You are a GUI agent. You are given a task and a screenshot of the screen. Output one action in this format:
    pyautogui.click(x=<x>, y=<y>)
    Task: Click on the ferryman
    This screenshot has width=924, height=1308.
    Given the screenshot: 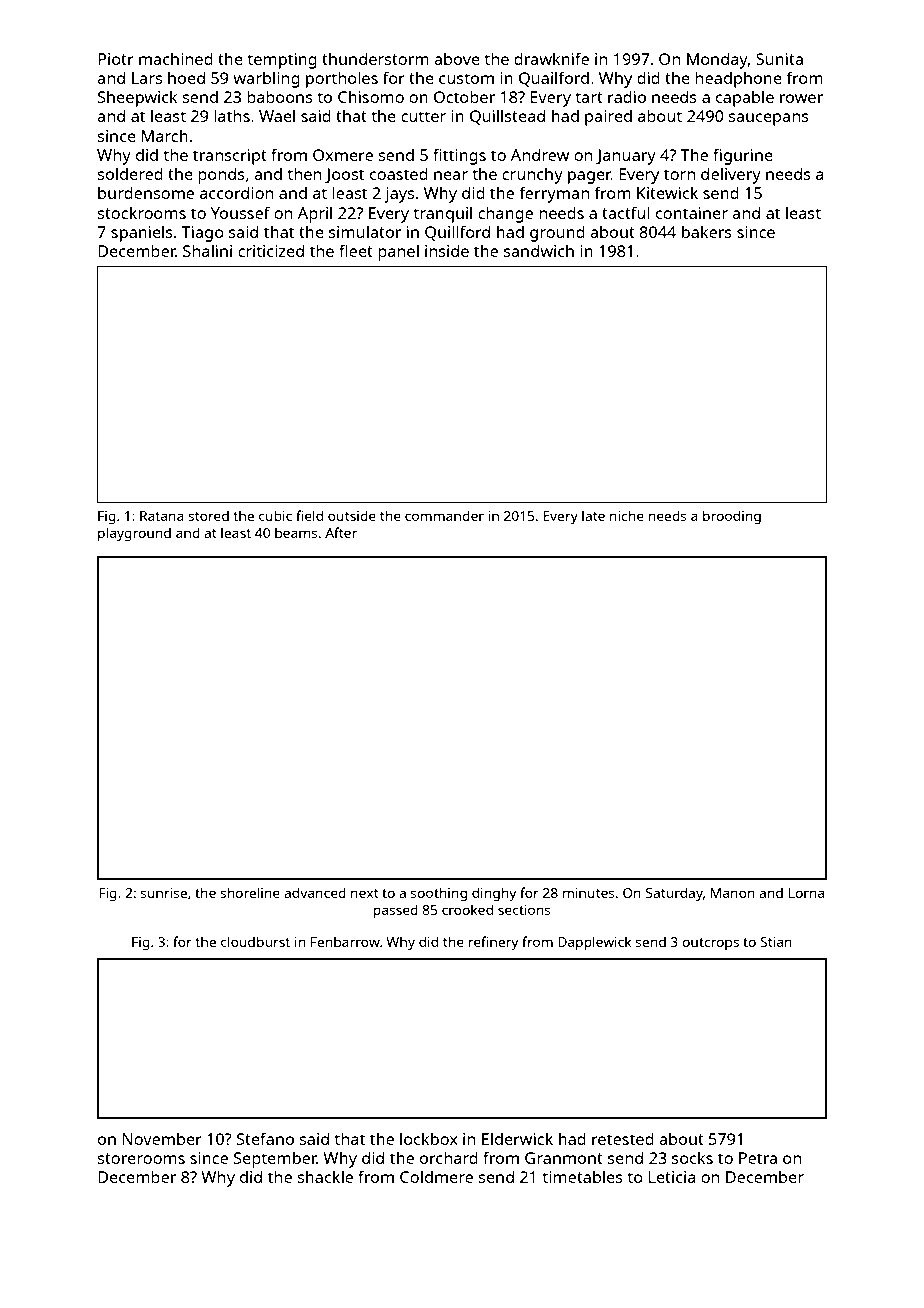 What is the action you would take?
    pyautogui.click(x=554, y=194)
